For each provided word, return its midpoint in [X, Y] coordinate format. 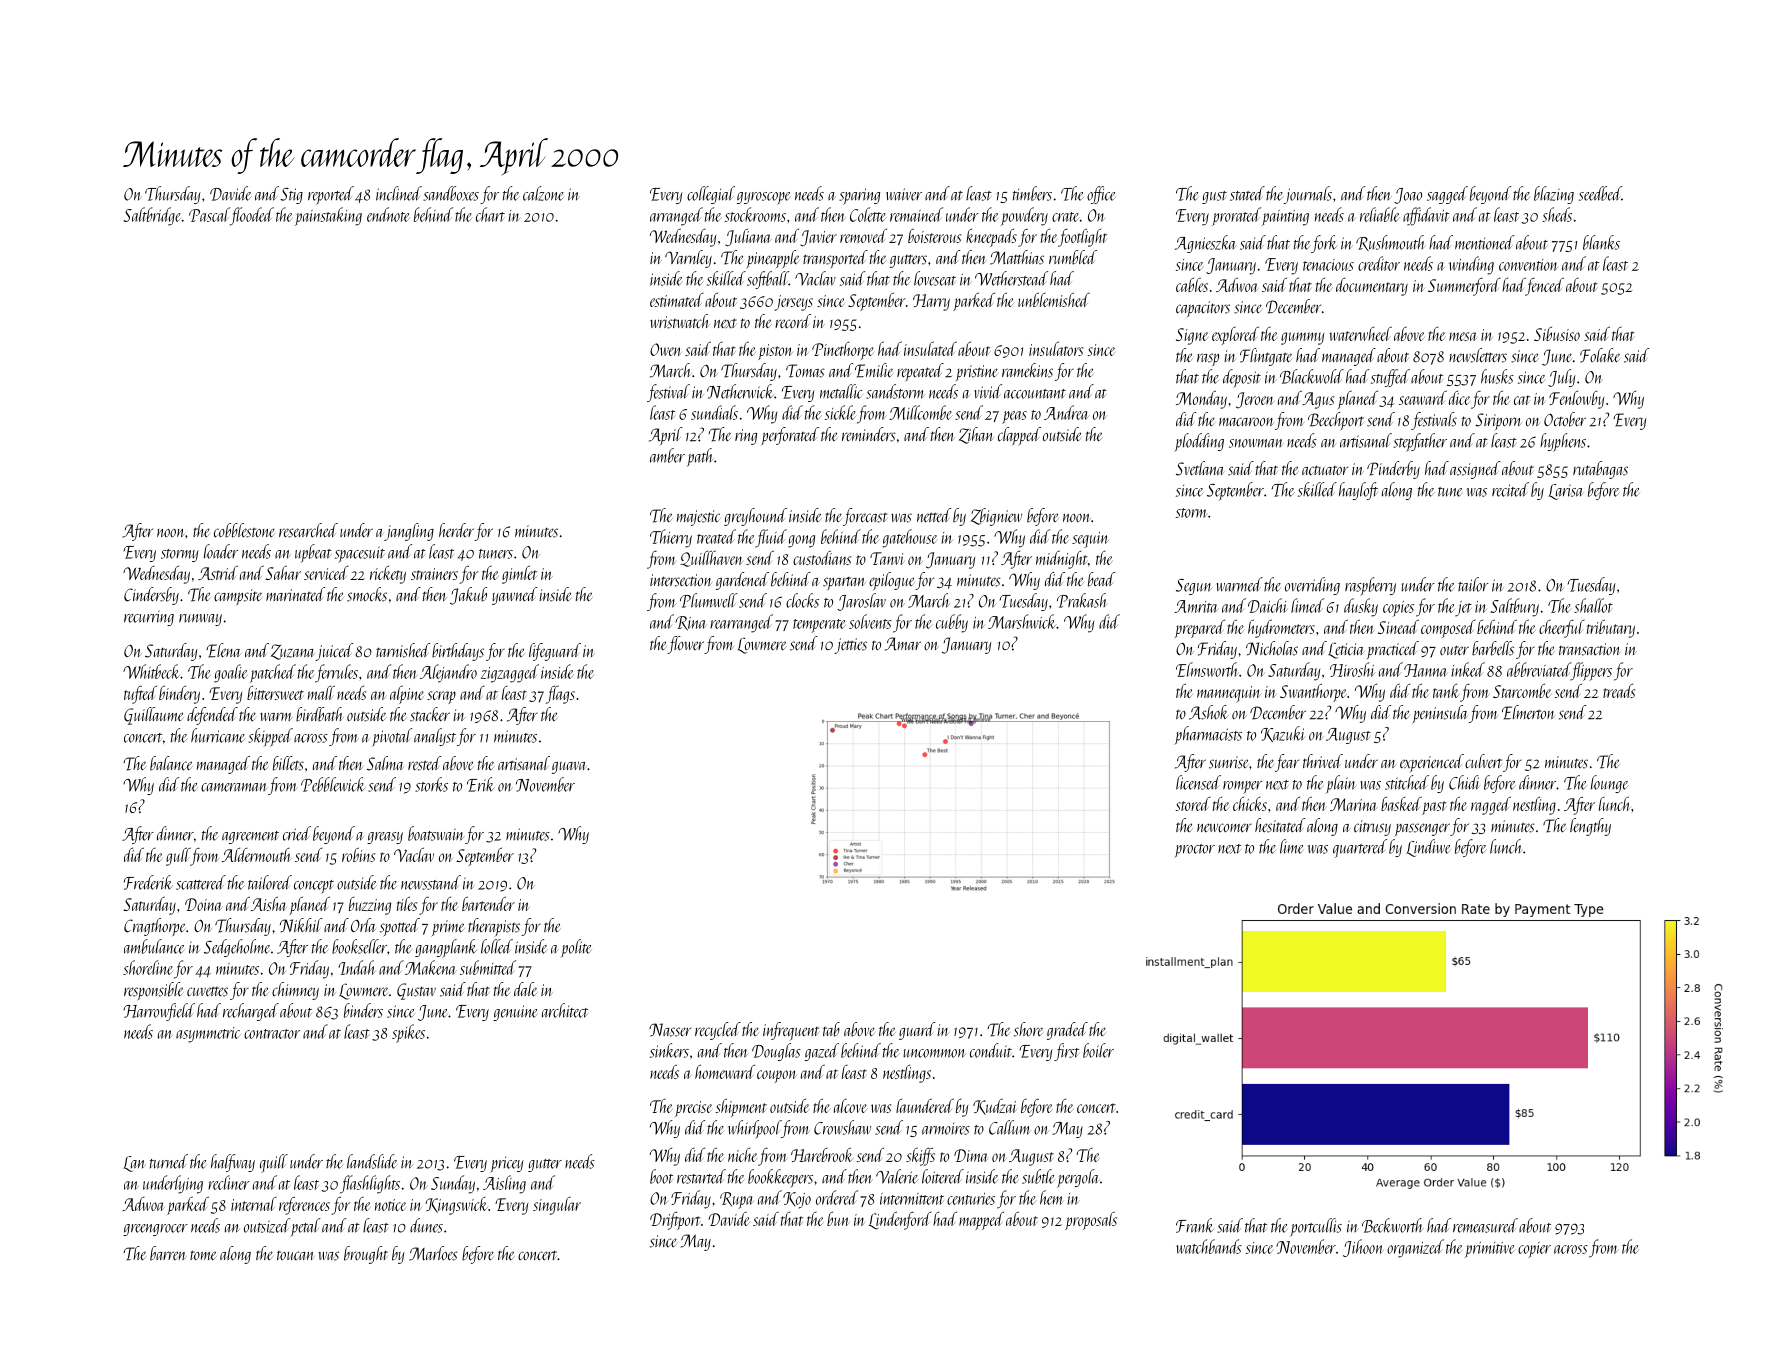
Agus [1318, 400]
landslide [372, 1161]
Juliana [748, 237]
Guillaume [154, 716]
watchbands [1209, 1246]
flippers [1591, 671]
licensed [1198, 782]
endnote [388, 214]
